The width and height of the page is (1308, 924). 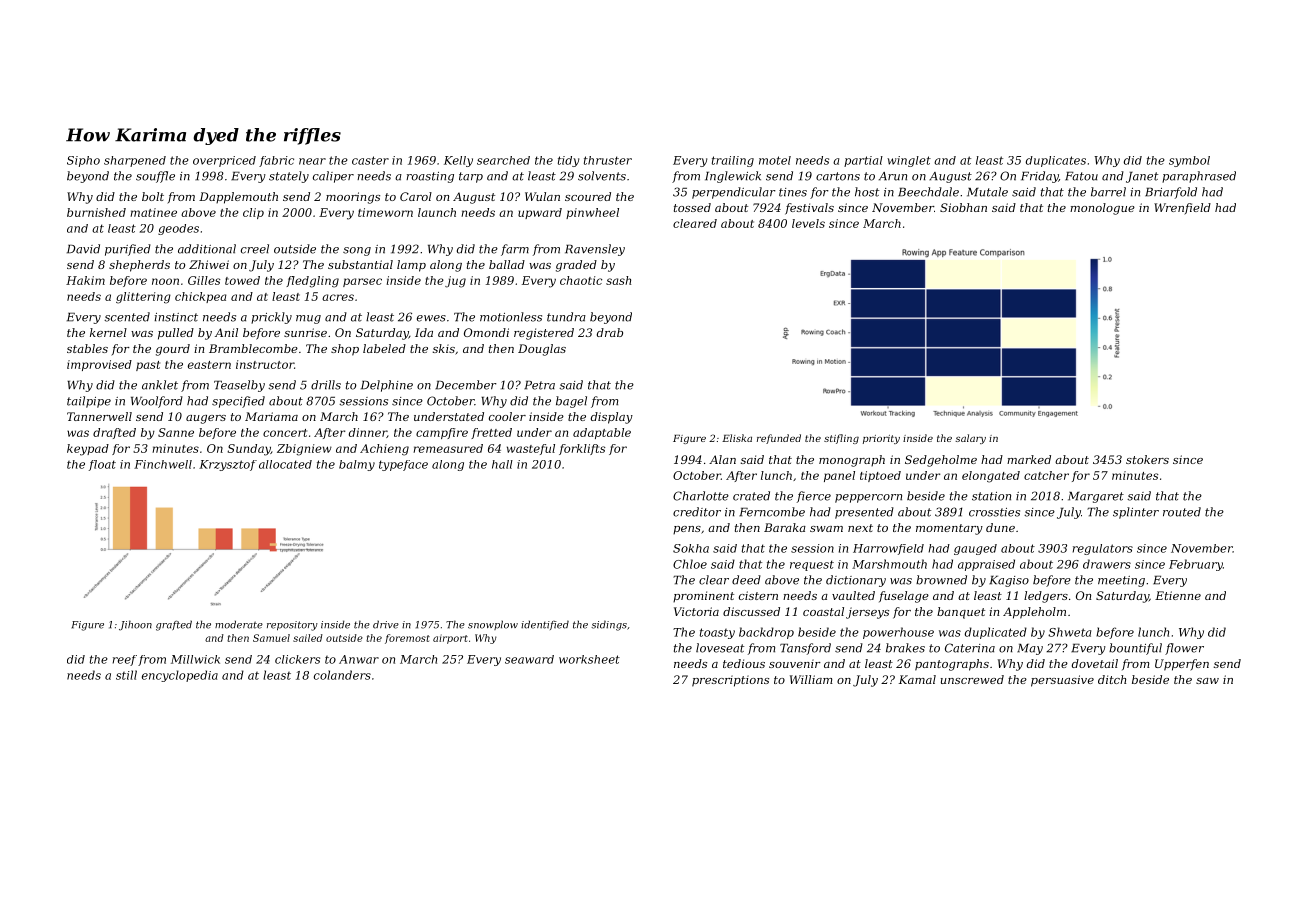 I want to click on parsec, so click(x=362, y=282).
